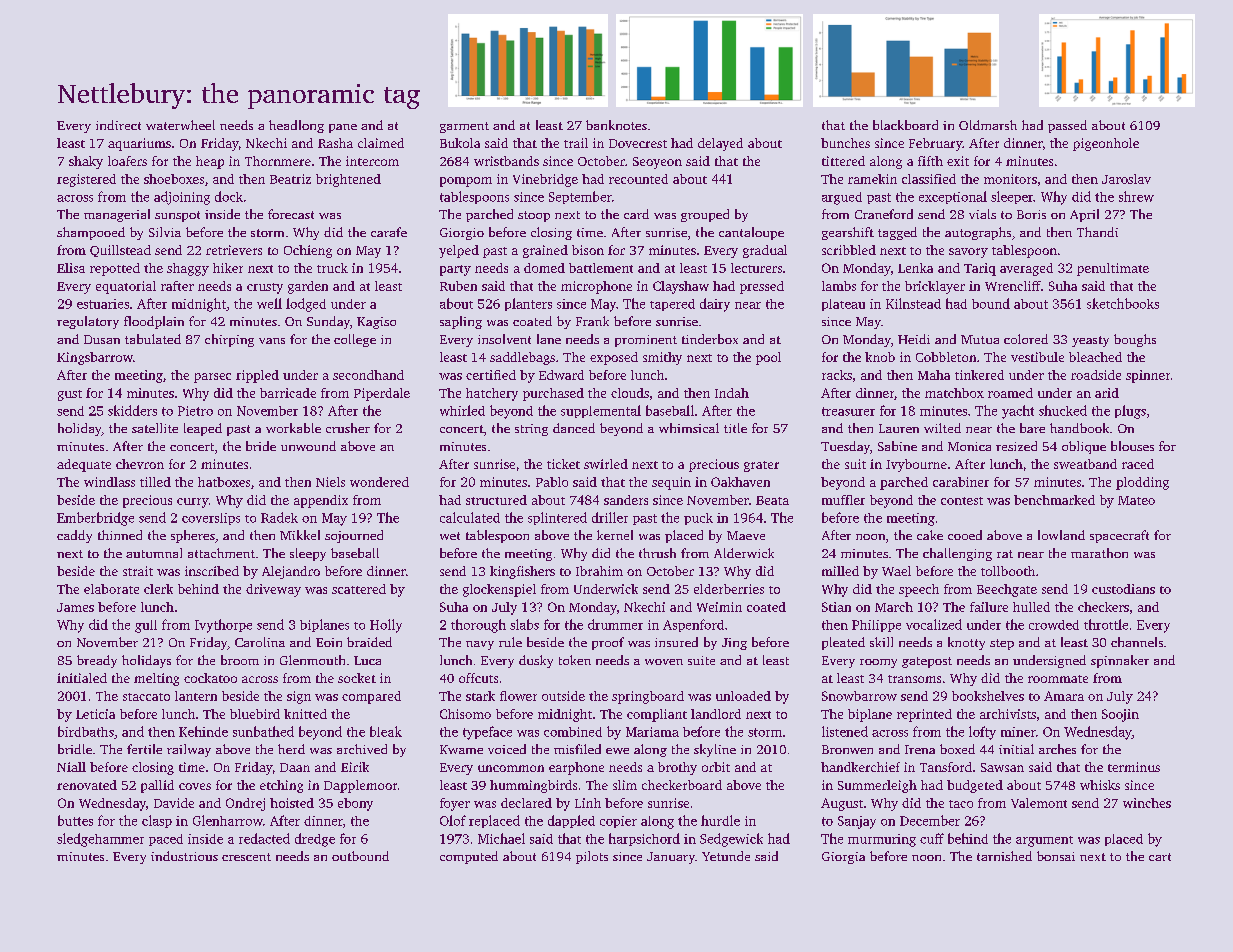 The width and height of the screenshot is (1233, 952). What do you see at coordinates (965, 535) in the screenshot?
I see `cooed` at bounding box center [965, 535].
